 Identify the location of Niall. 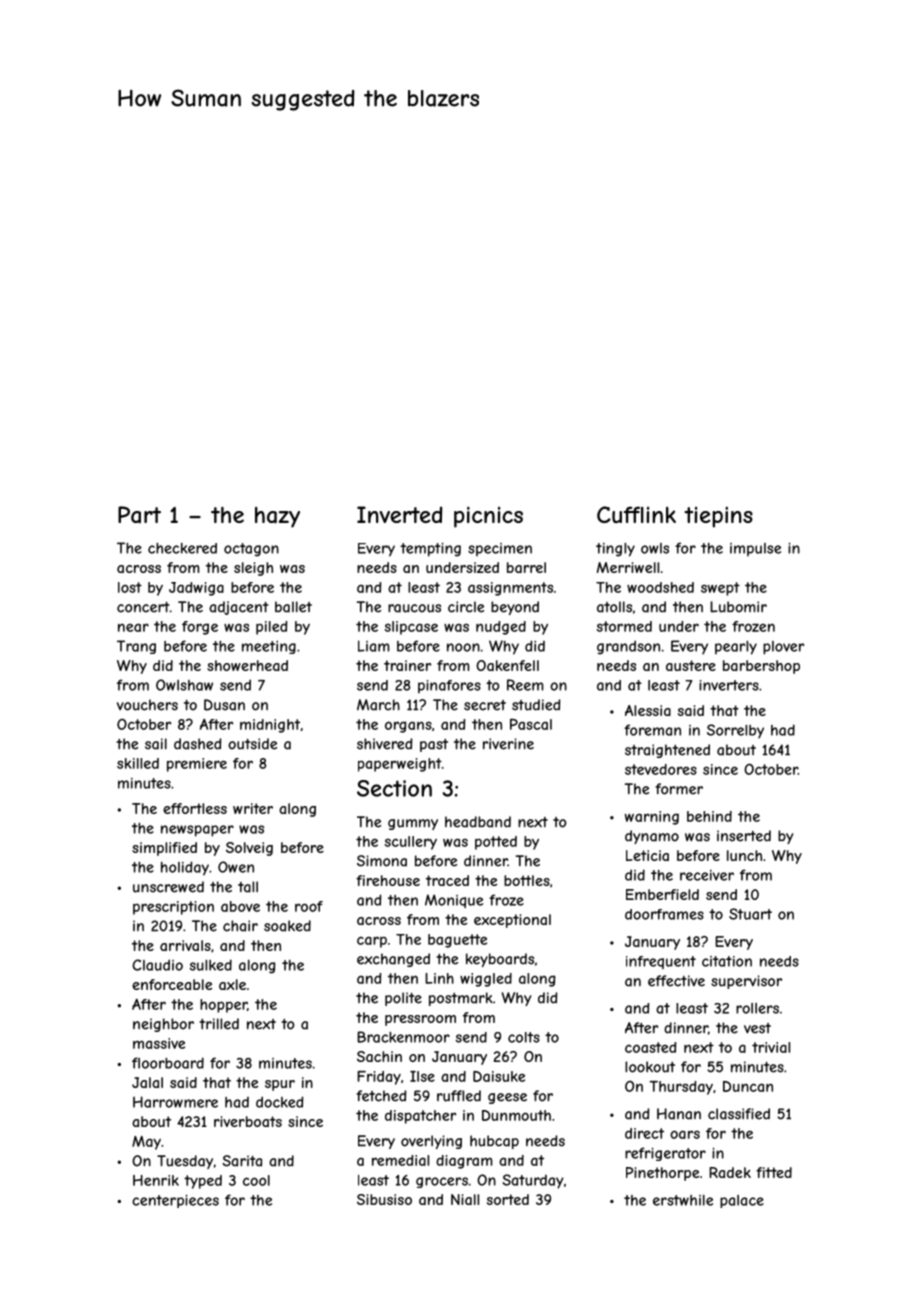
(465, 1199).
